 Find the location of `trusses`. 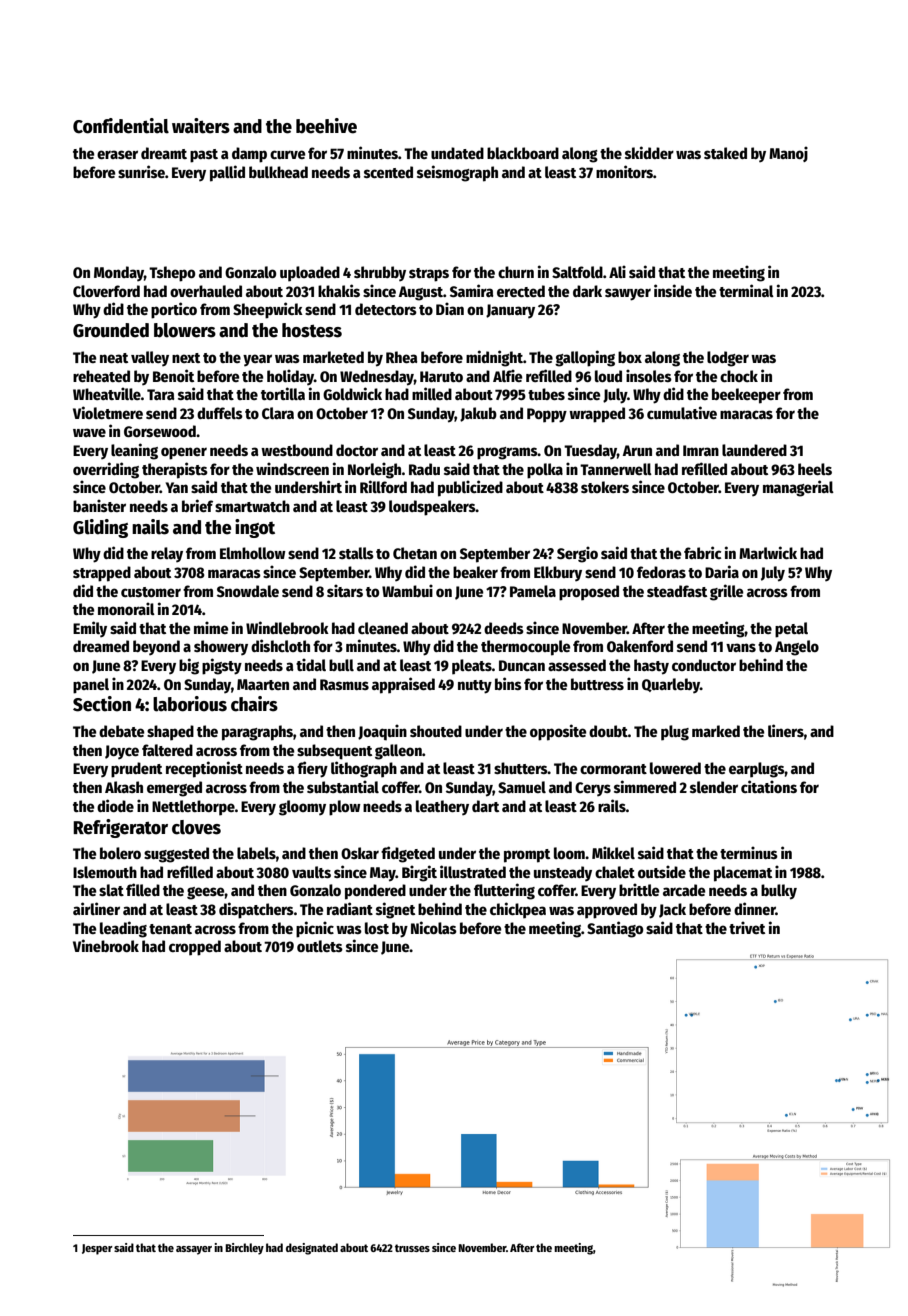

trusses is located at coordinates (412, 1248).
